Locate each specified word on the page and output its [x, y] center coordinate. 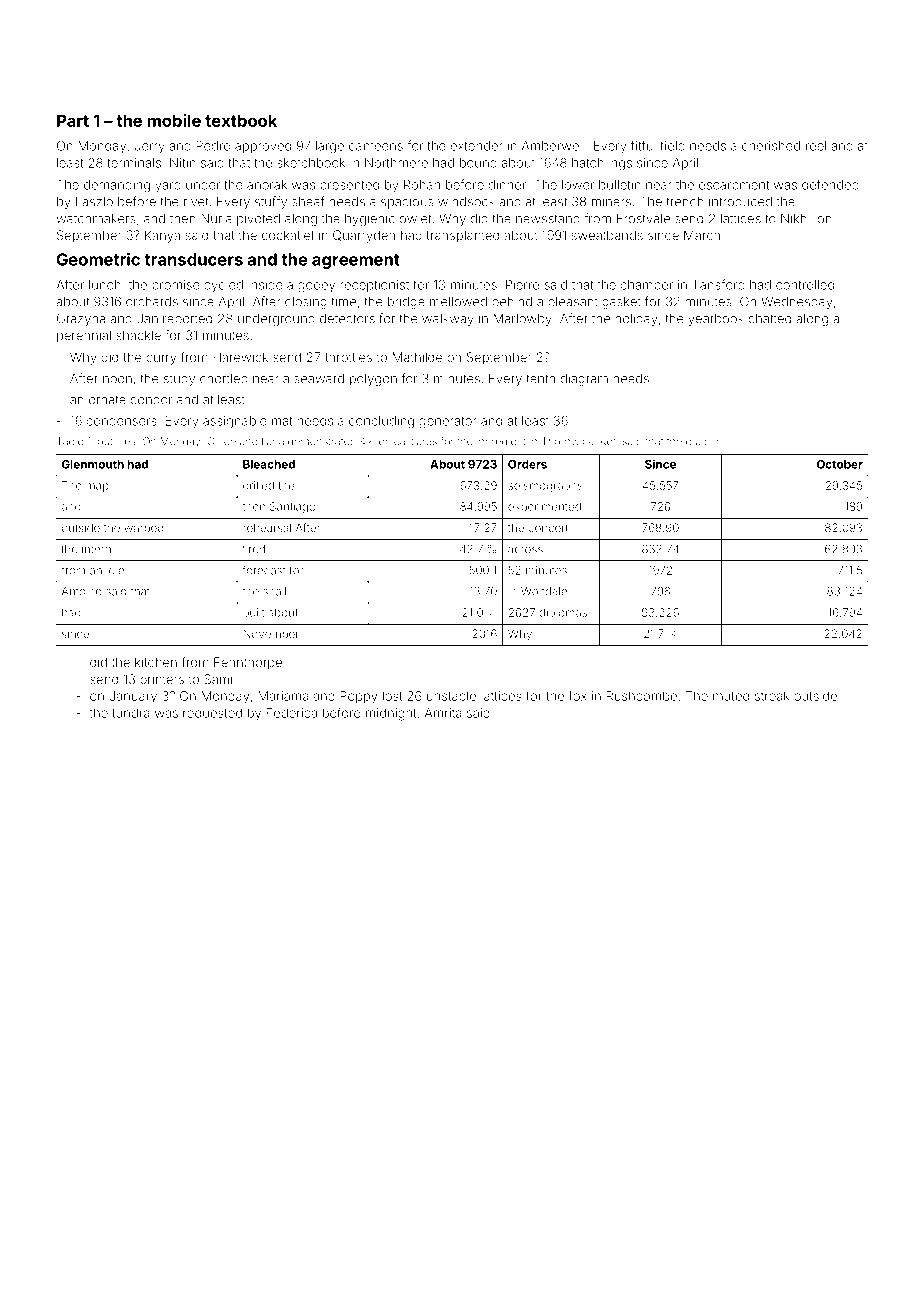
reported [187, 320]
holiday [636, 320]
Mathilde [418, 357]
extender [477, 146]
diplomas [563, 613]
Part [73, 120]
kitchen [156, 662]
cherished [771, 146]
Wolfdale [544, 591]
